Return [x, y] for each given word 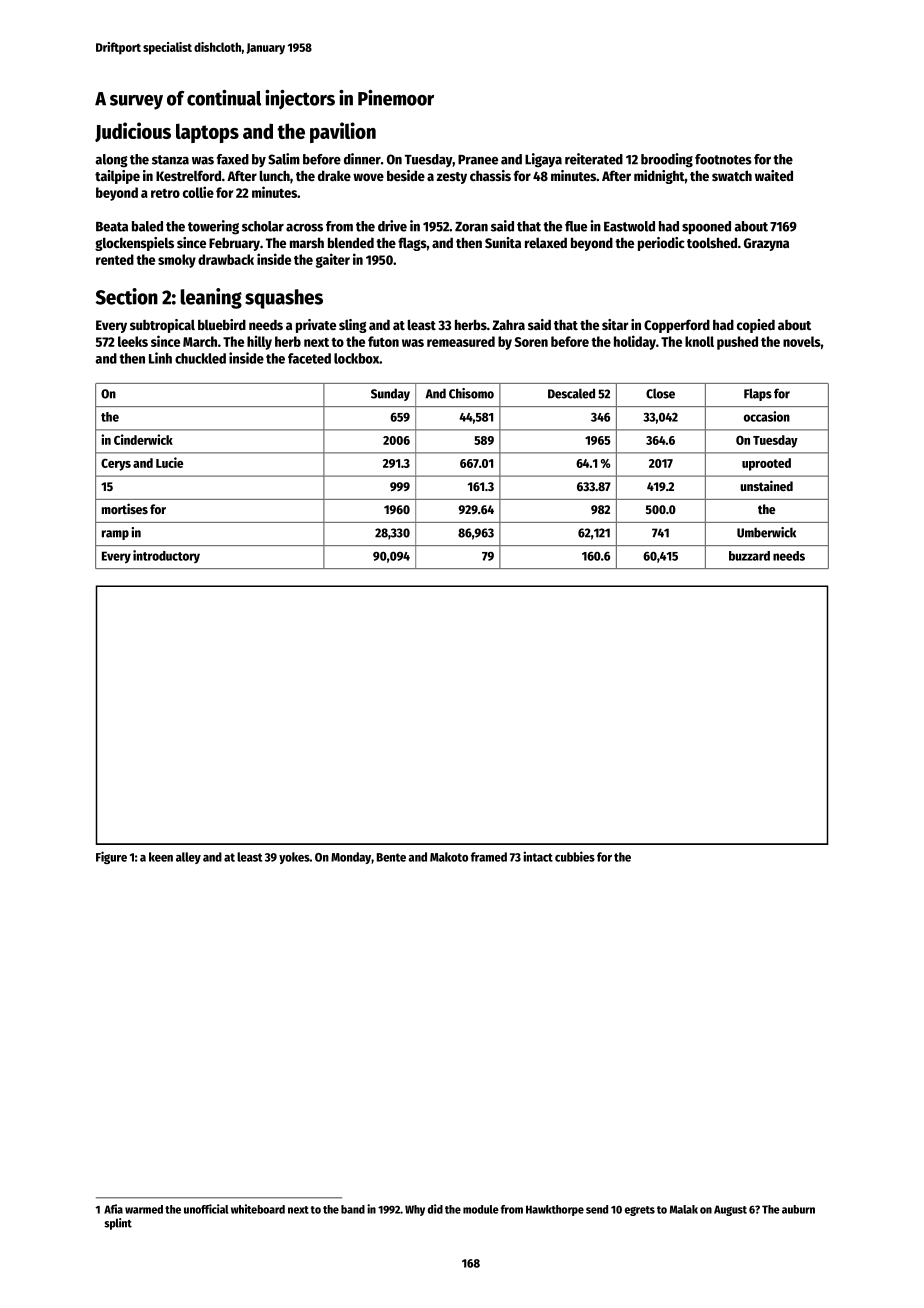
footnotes [723, 159]
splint [118, 1224]
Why [415, 1210]
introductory [166, 556]
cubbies [575, 856]
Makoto [449, 857]
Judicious [133, 132]
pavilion [343, 132]
